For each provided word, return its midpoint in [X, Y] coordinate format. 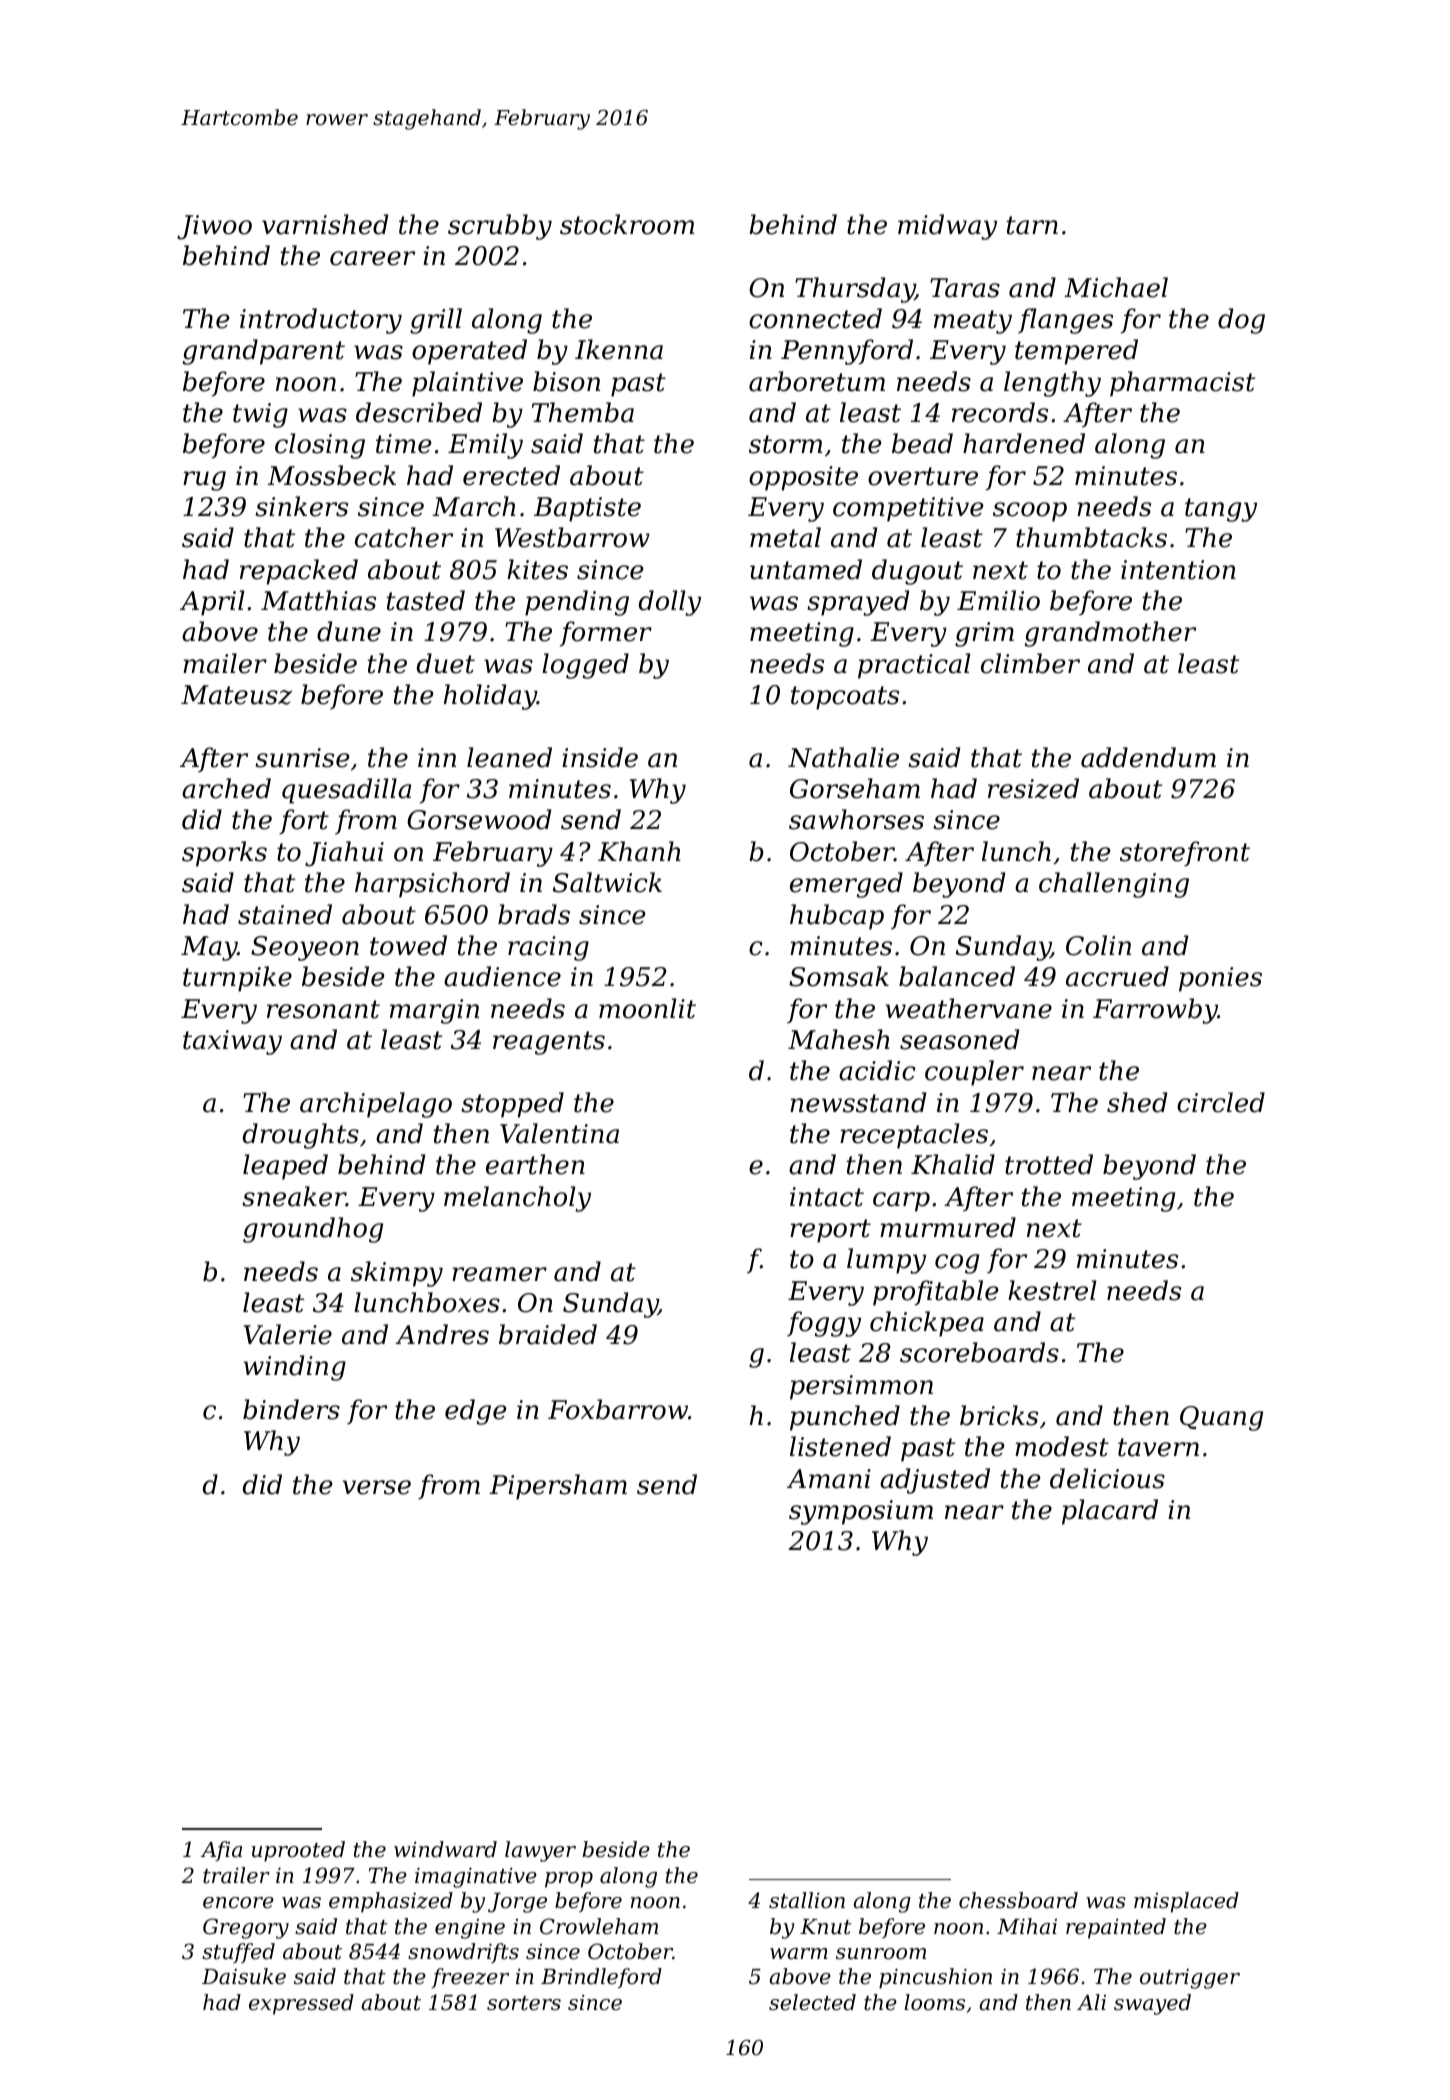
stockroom [627, 224]
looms [934, 2002]
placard [1110, 1512]
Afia [221, 1851]
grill [436, 321]
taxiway [232, 1042]
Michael [1116, 287]
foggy [824, 1324]
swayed [1152, 2004]
